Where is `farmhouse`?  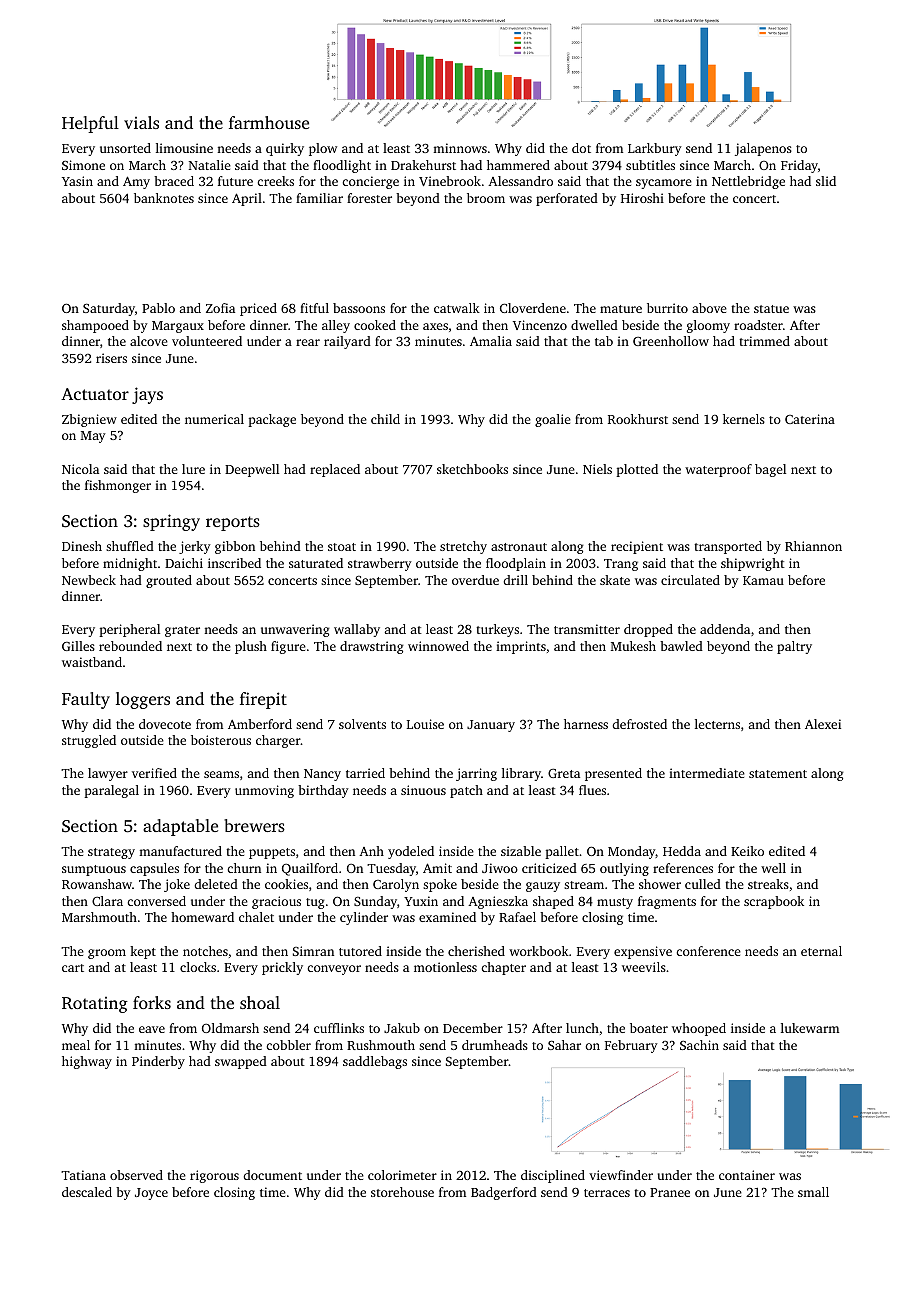 farmhouse is located at coordinates (269, 122).
